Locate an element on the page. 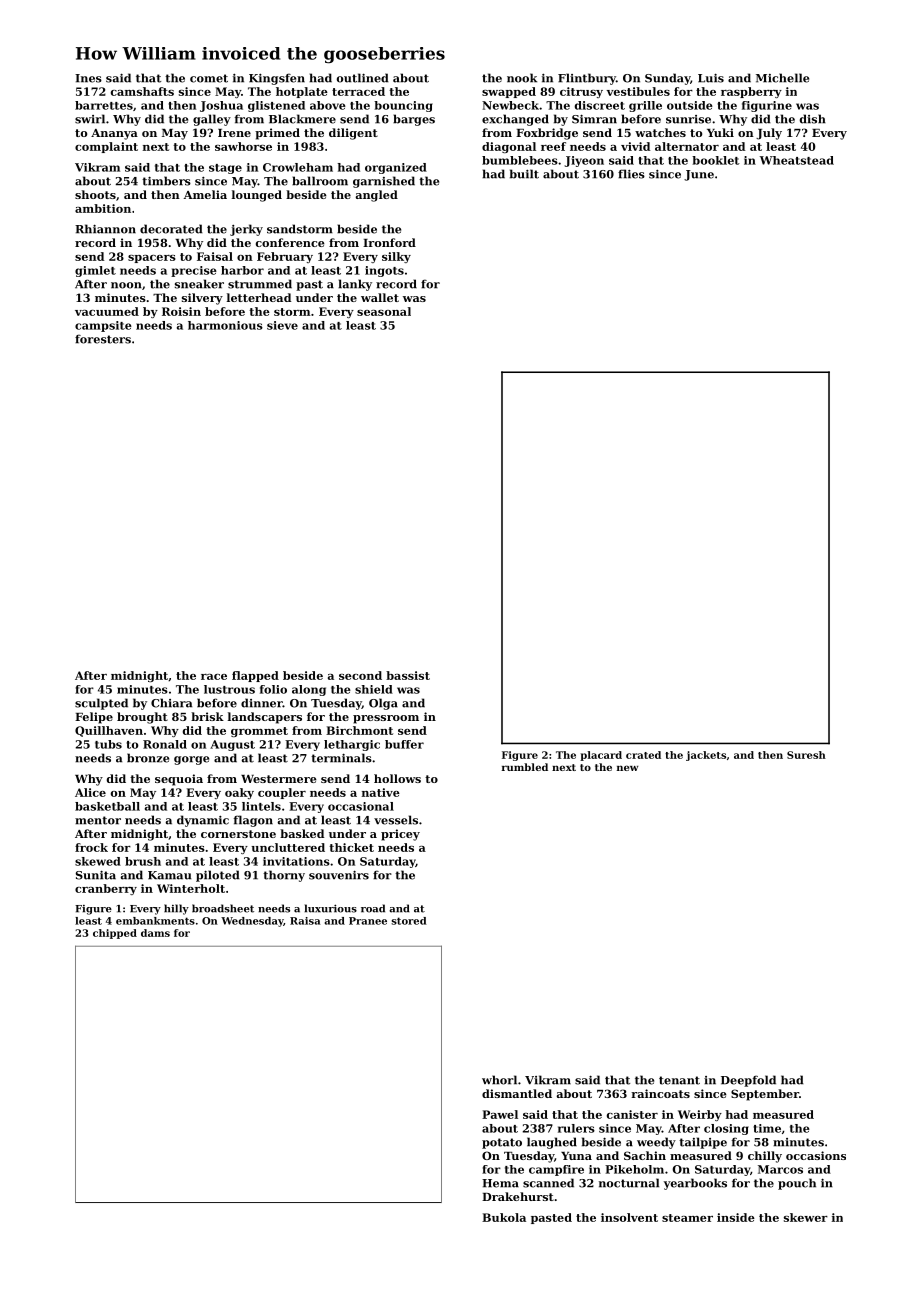  built is located at coordinates (524, 174).
